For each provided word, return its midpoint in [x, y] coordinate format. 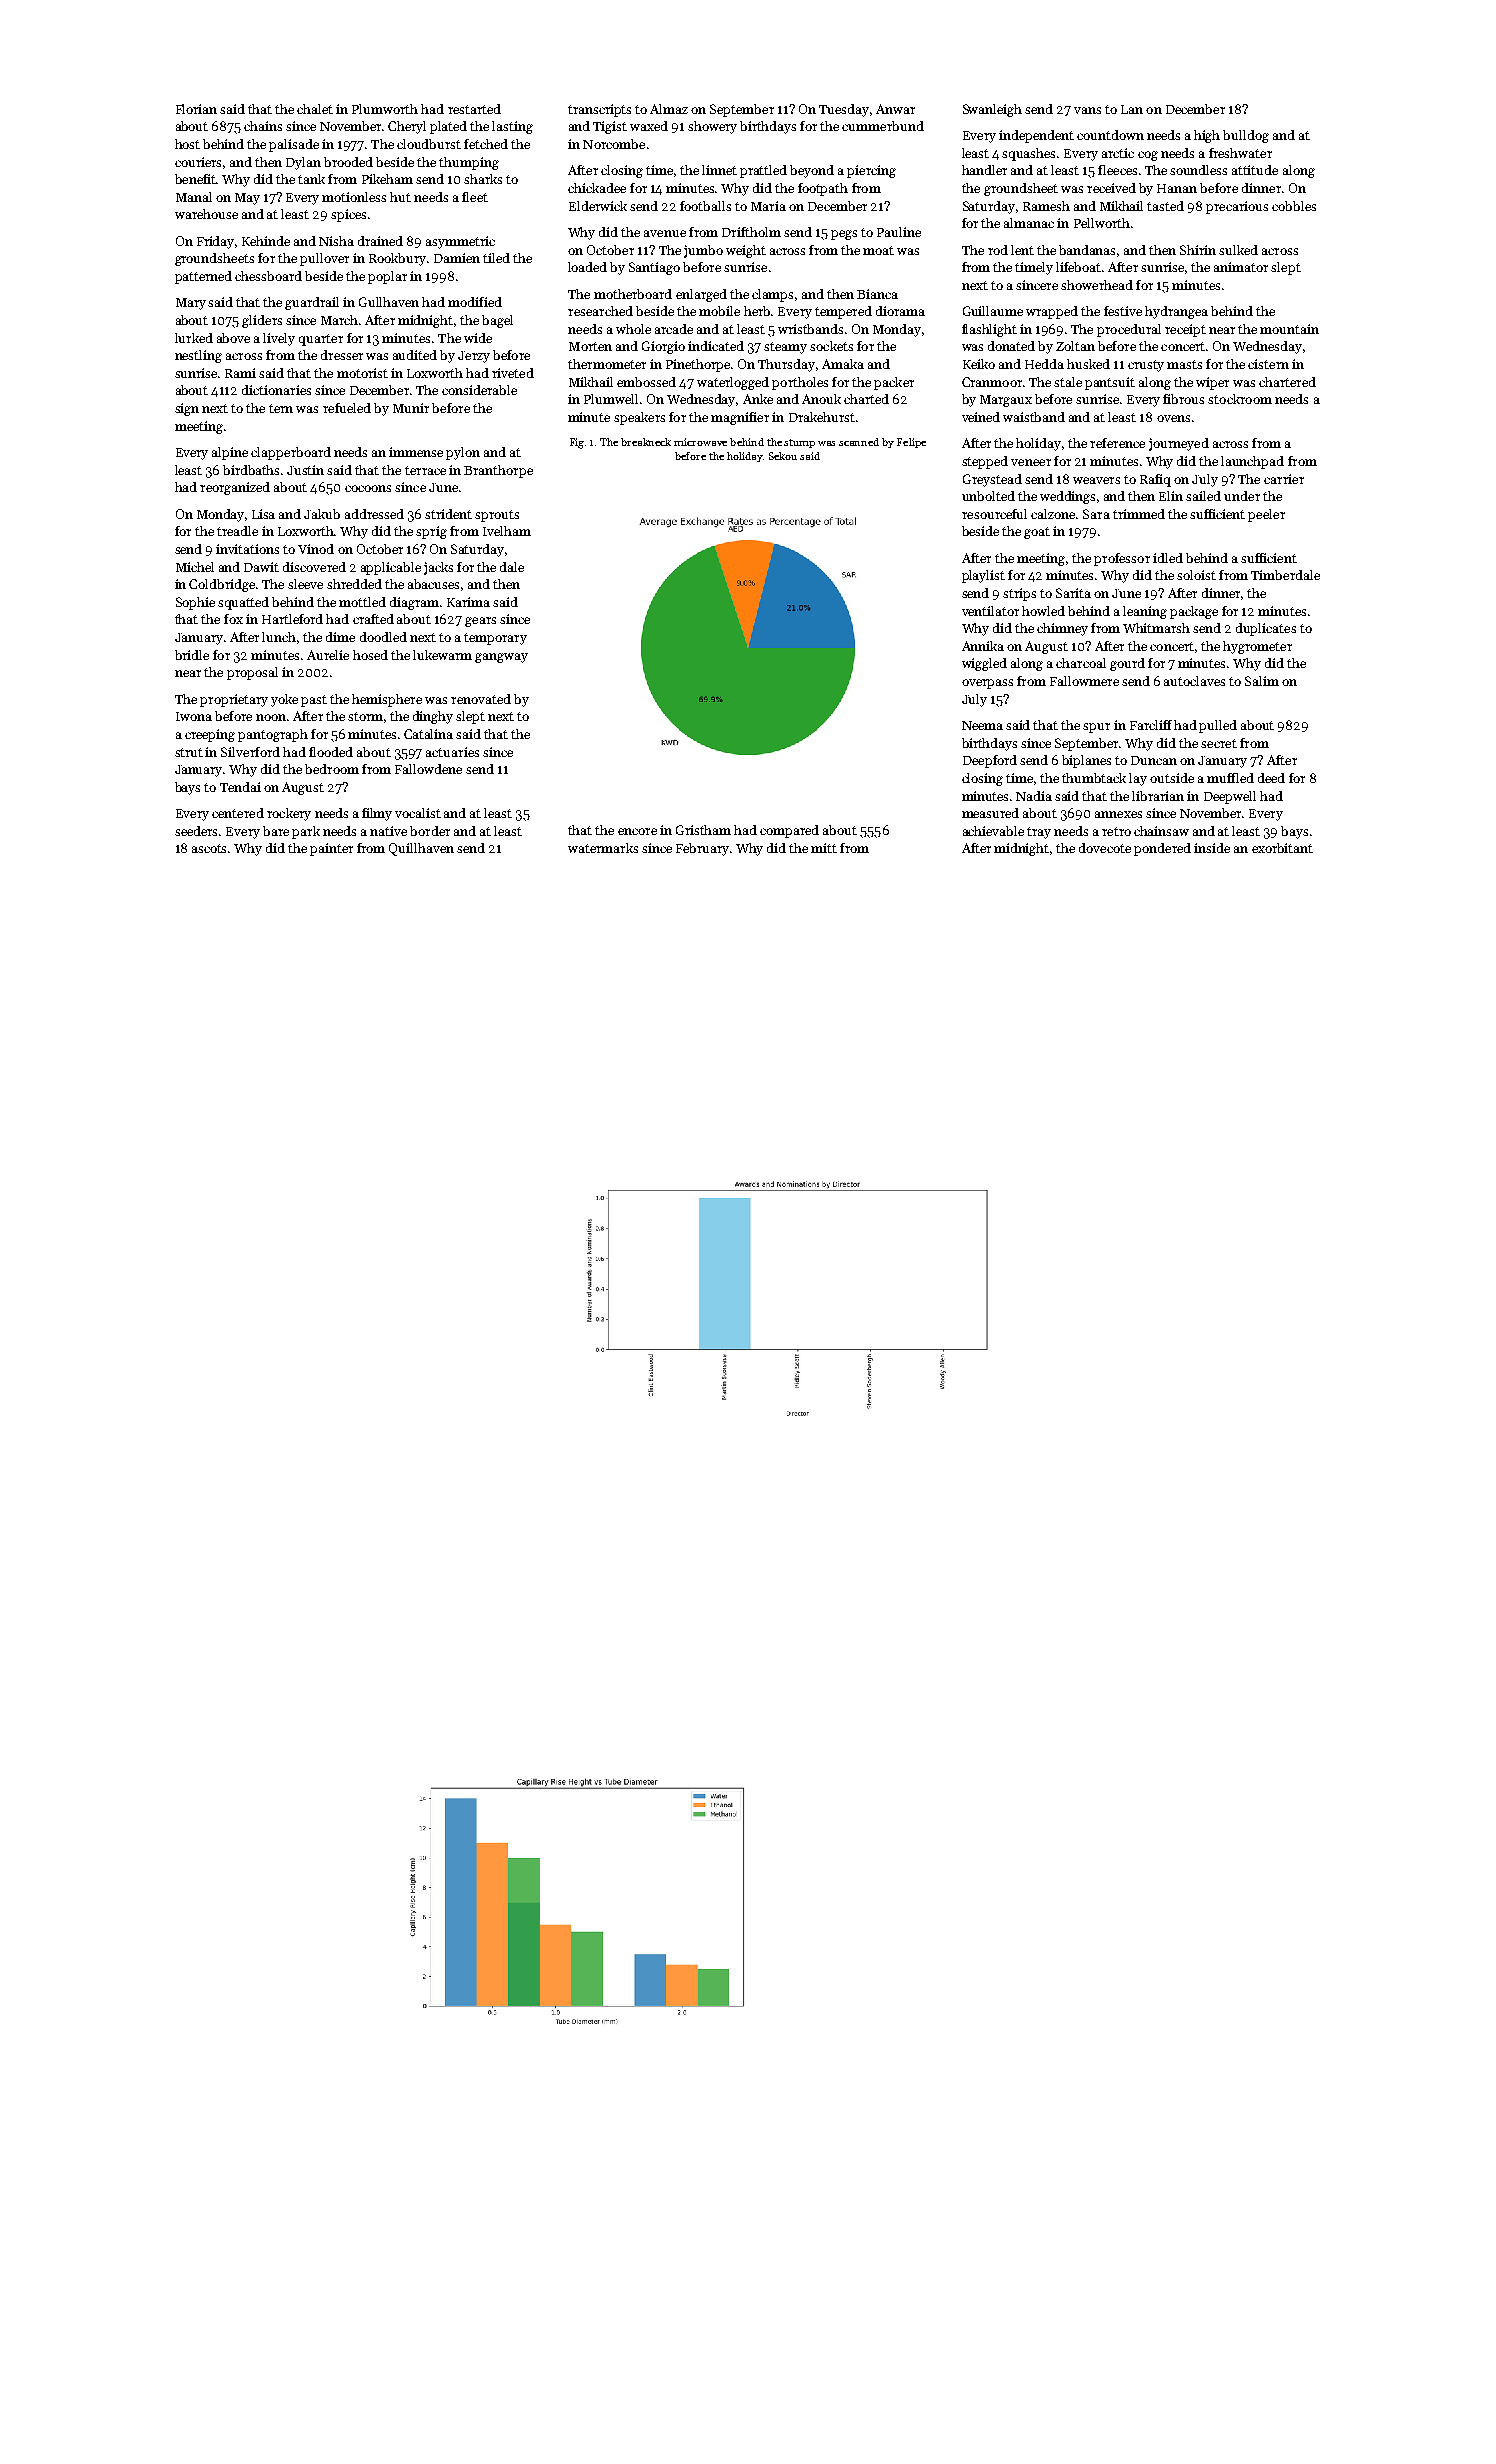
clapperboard [291, 453]
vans [1087, 110]
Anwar [895, 109]
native [388, 831]
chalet [315, 109]
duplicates [1266, 629]
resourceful [994, 514]
